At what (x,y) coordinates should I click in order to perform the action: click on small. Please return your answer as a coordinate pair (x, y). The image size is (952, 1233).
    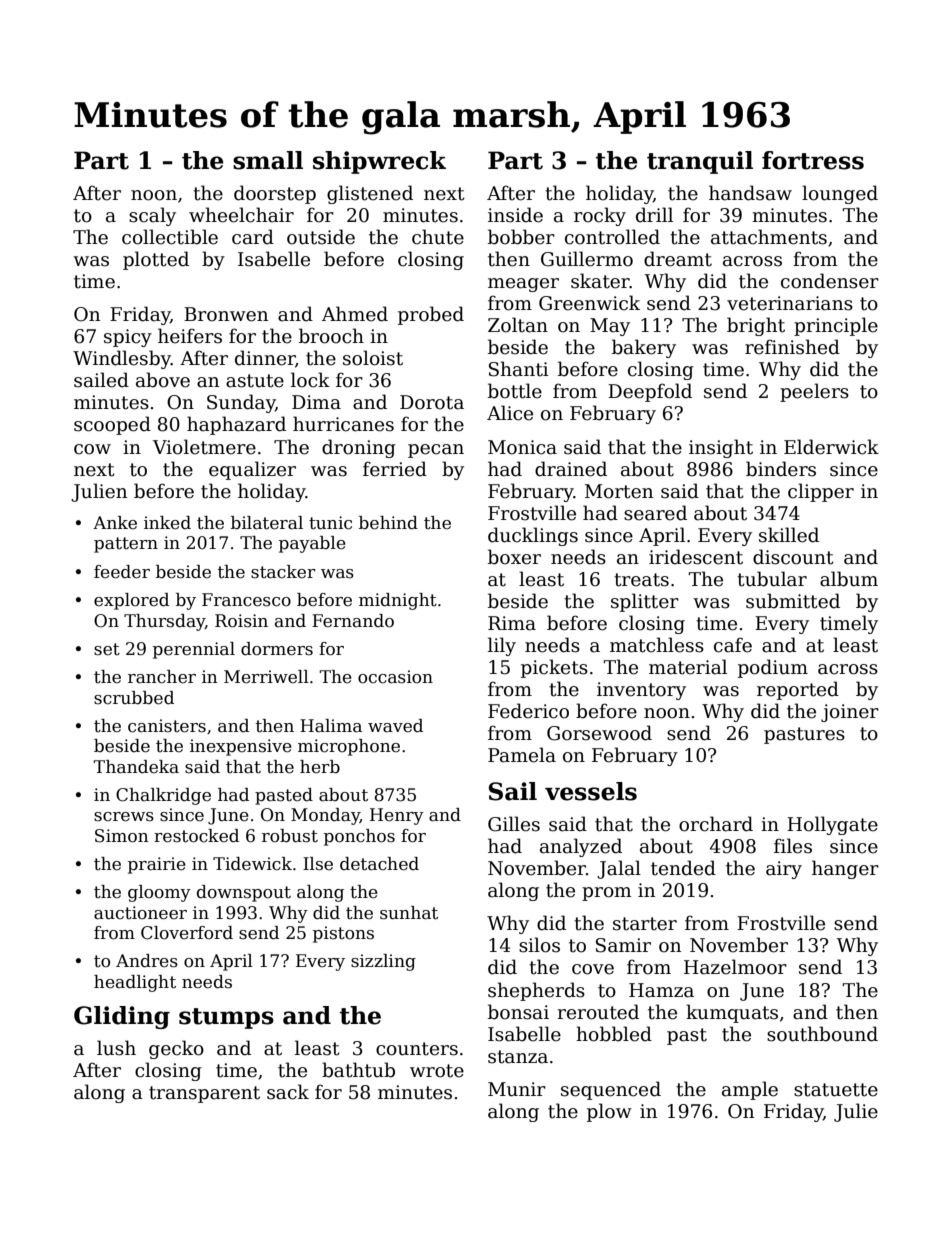
    Looking at the image, I should click on (268, 160).
